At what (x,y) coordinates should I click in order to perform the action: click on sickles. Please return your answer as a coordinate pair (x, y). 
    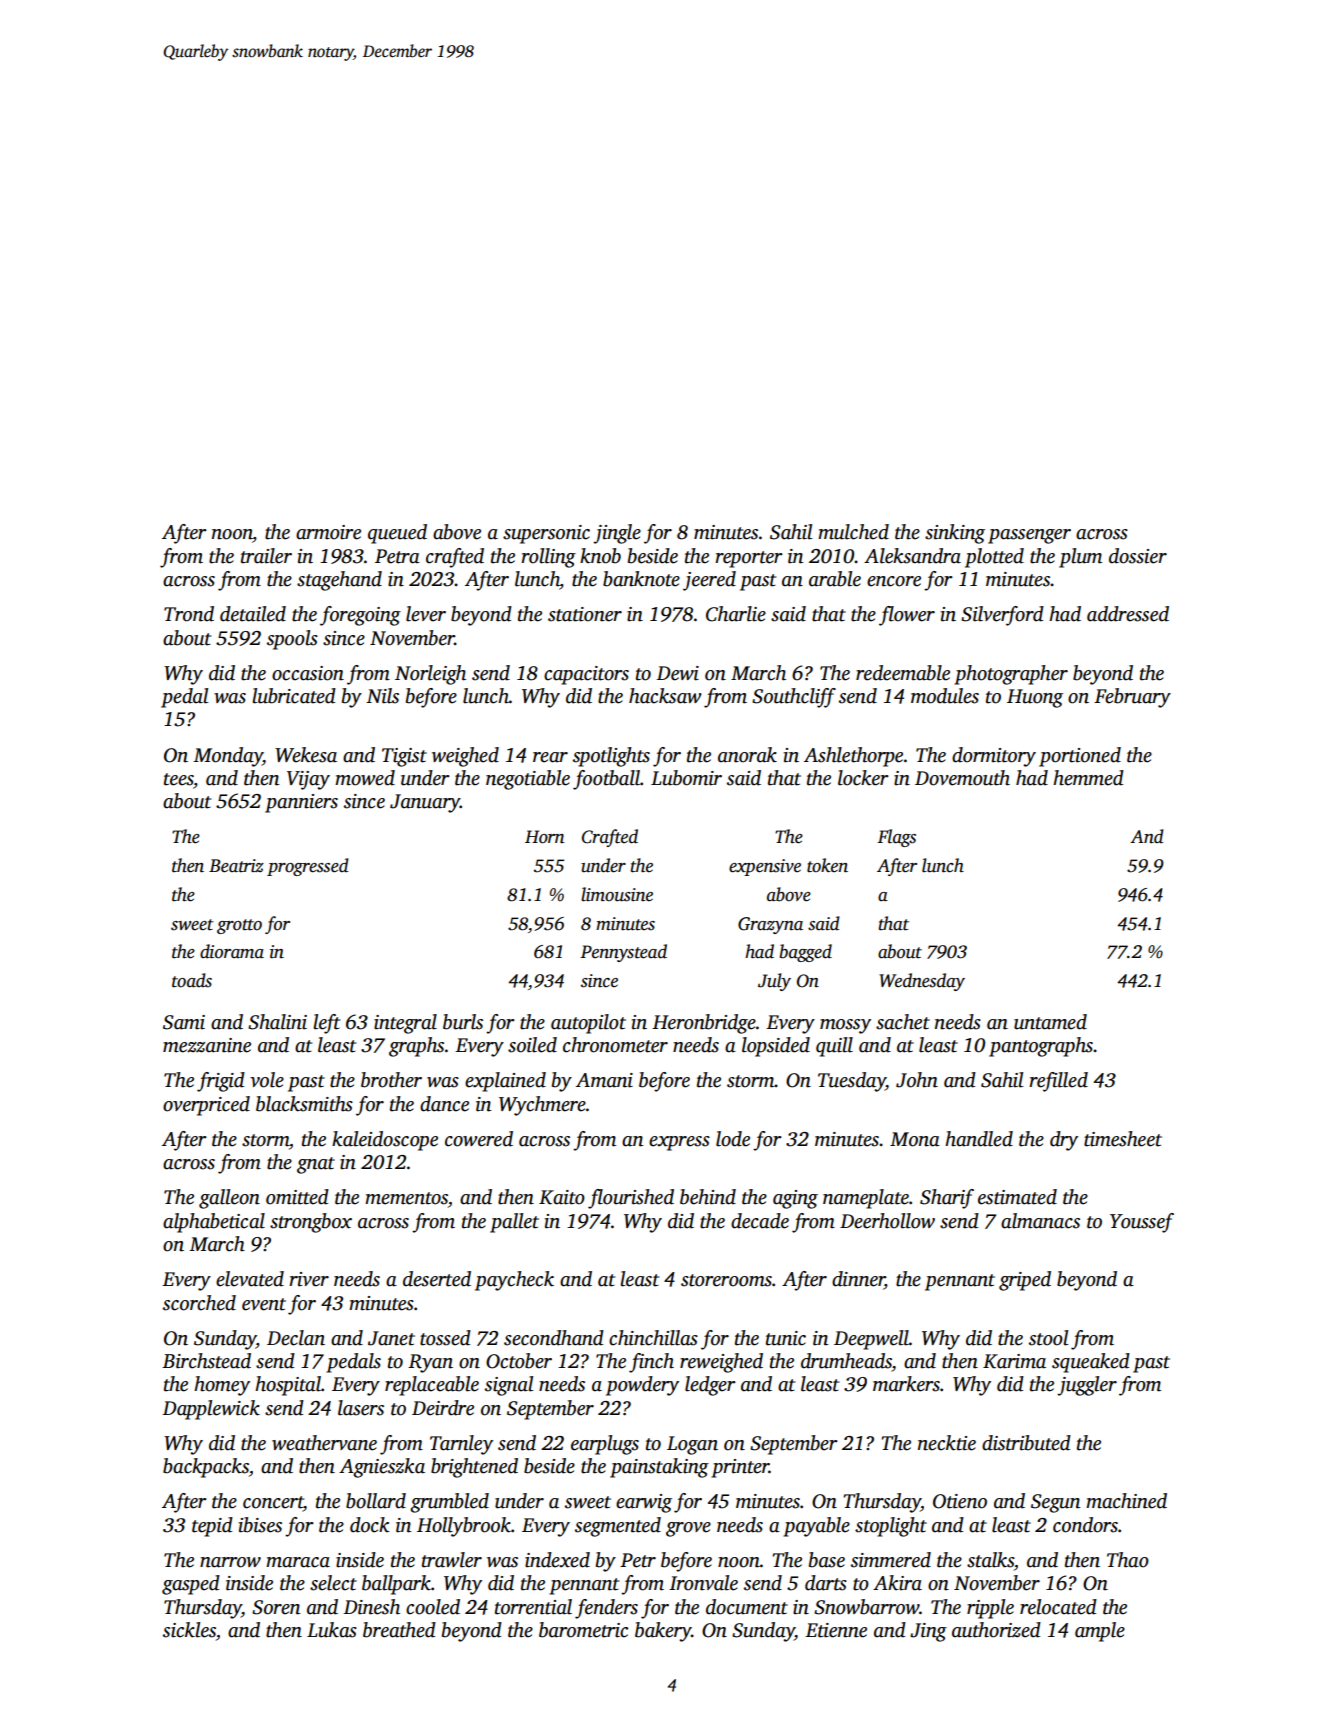
    Looking at the image, I should click on (189, 1630).
